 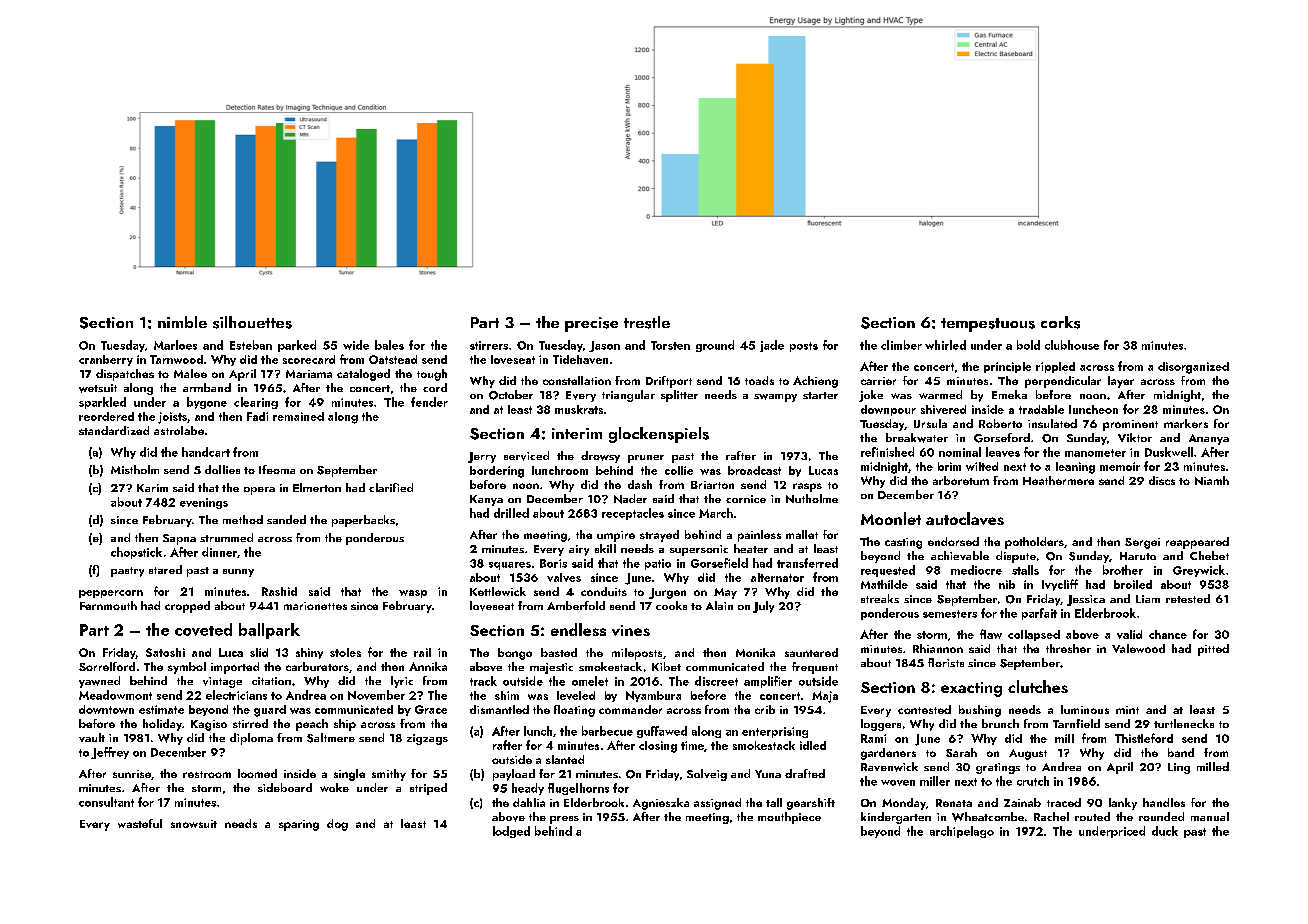 What do you see at coordinates (511, 832) in the screenshot?
I see `lodged` at bounding box center [511, 832].
